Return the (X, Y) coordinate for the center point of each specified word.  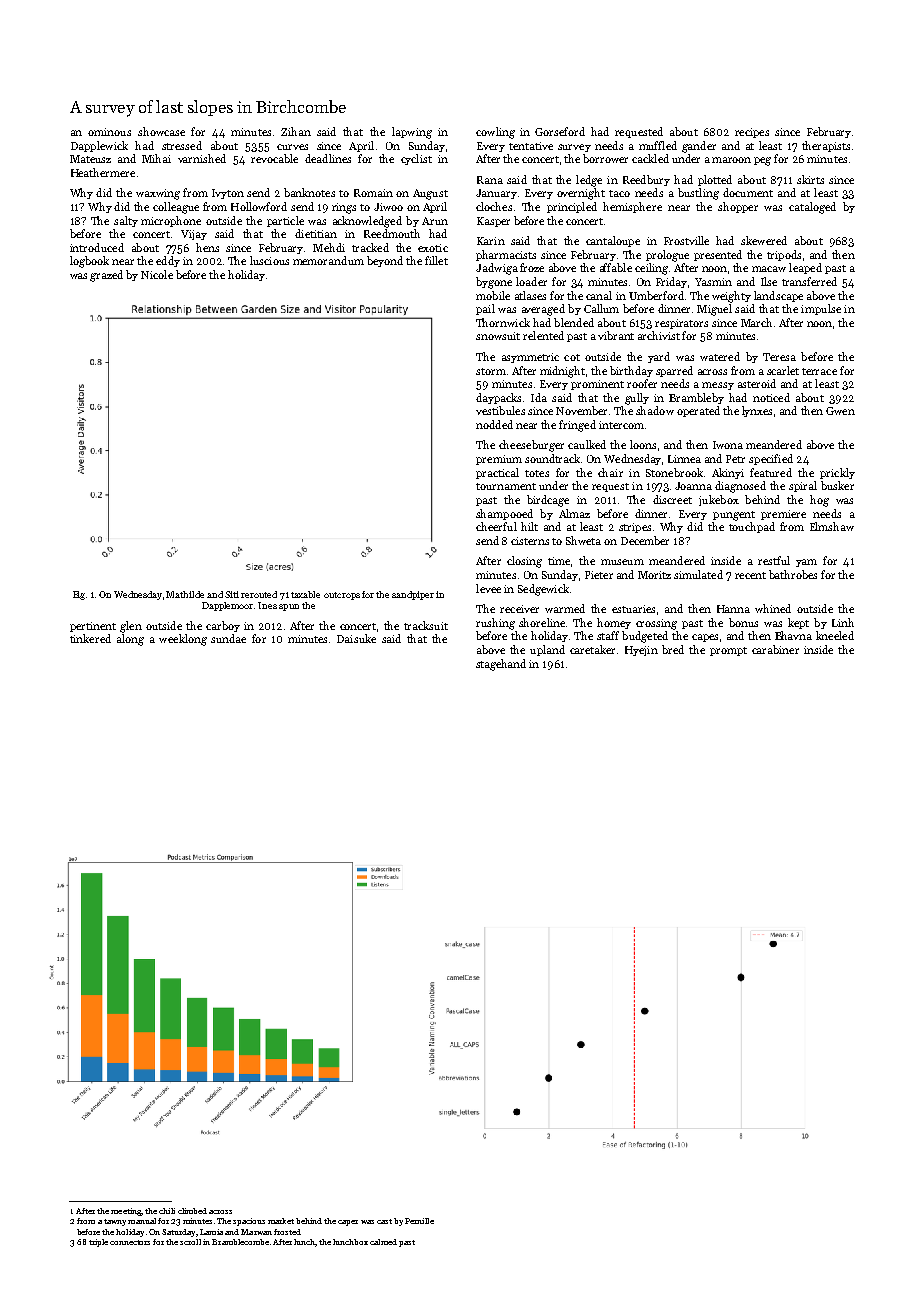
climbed (192, 1211)
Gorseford (560, 131)
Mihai (156, 158)
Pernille (419, 1221)
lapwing (412, 133)
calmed (383, 1242)
